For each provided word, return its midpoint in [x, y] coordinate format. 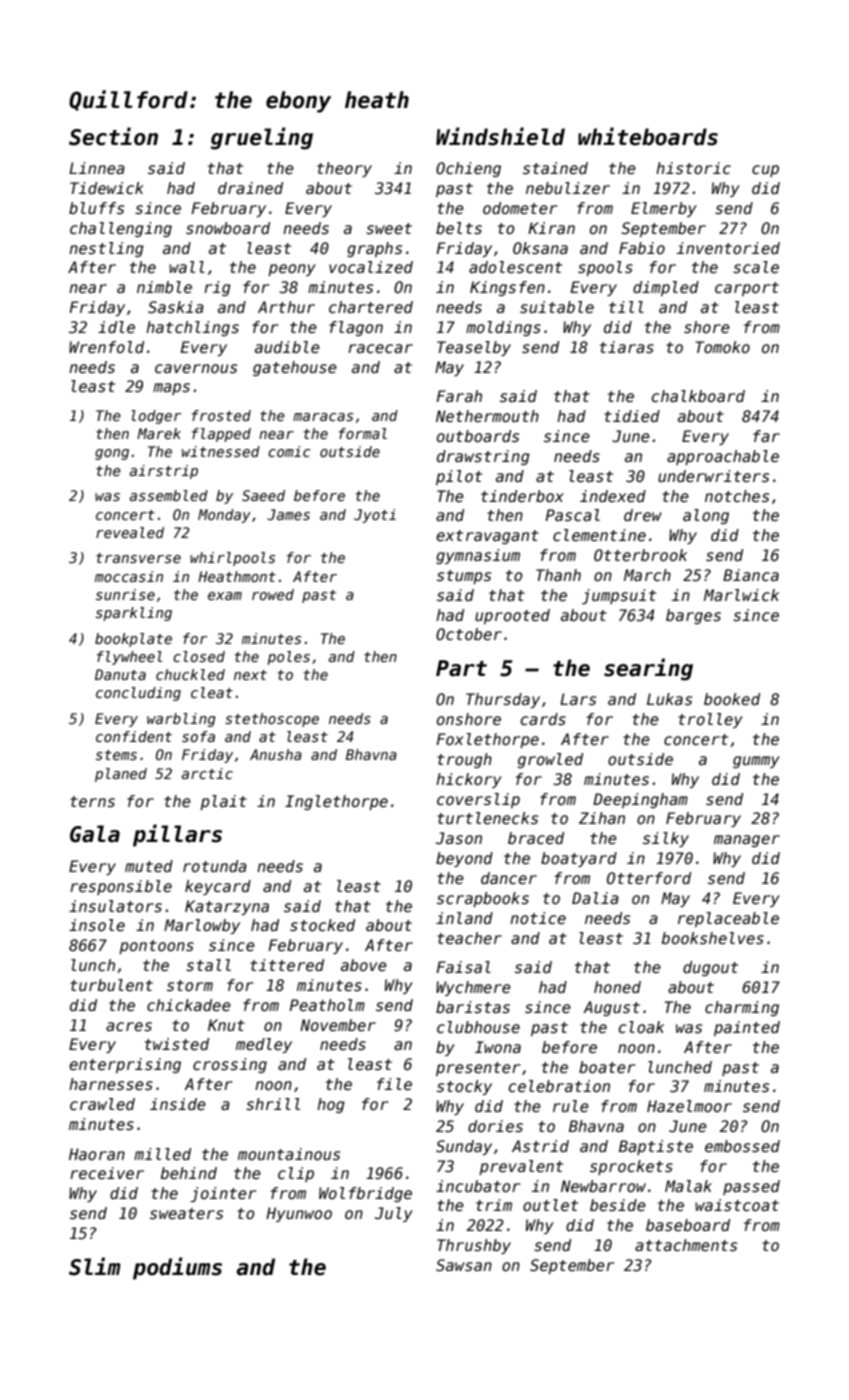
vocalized [371, 267]
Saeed [263, 495]
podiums [177, 1268]
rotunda [215, 866]
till [626, 307]
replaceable [728, 919]
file [394, 1084]
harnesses [111, 1084]
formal [363, 433]
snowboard [228, 228]
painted [747, 1028]
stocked [322, 925]
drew [643, 515]
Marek [159, 433]
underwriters [713, 476]
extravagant [487, 537]
